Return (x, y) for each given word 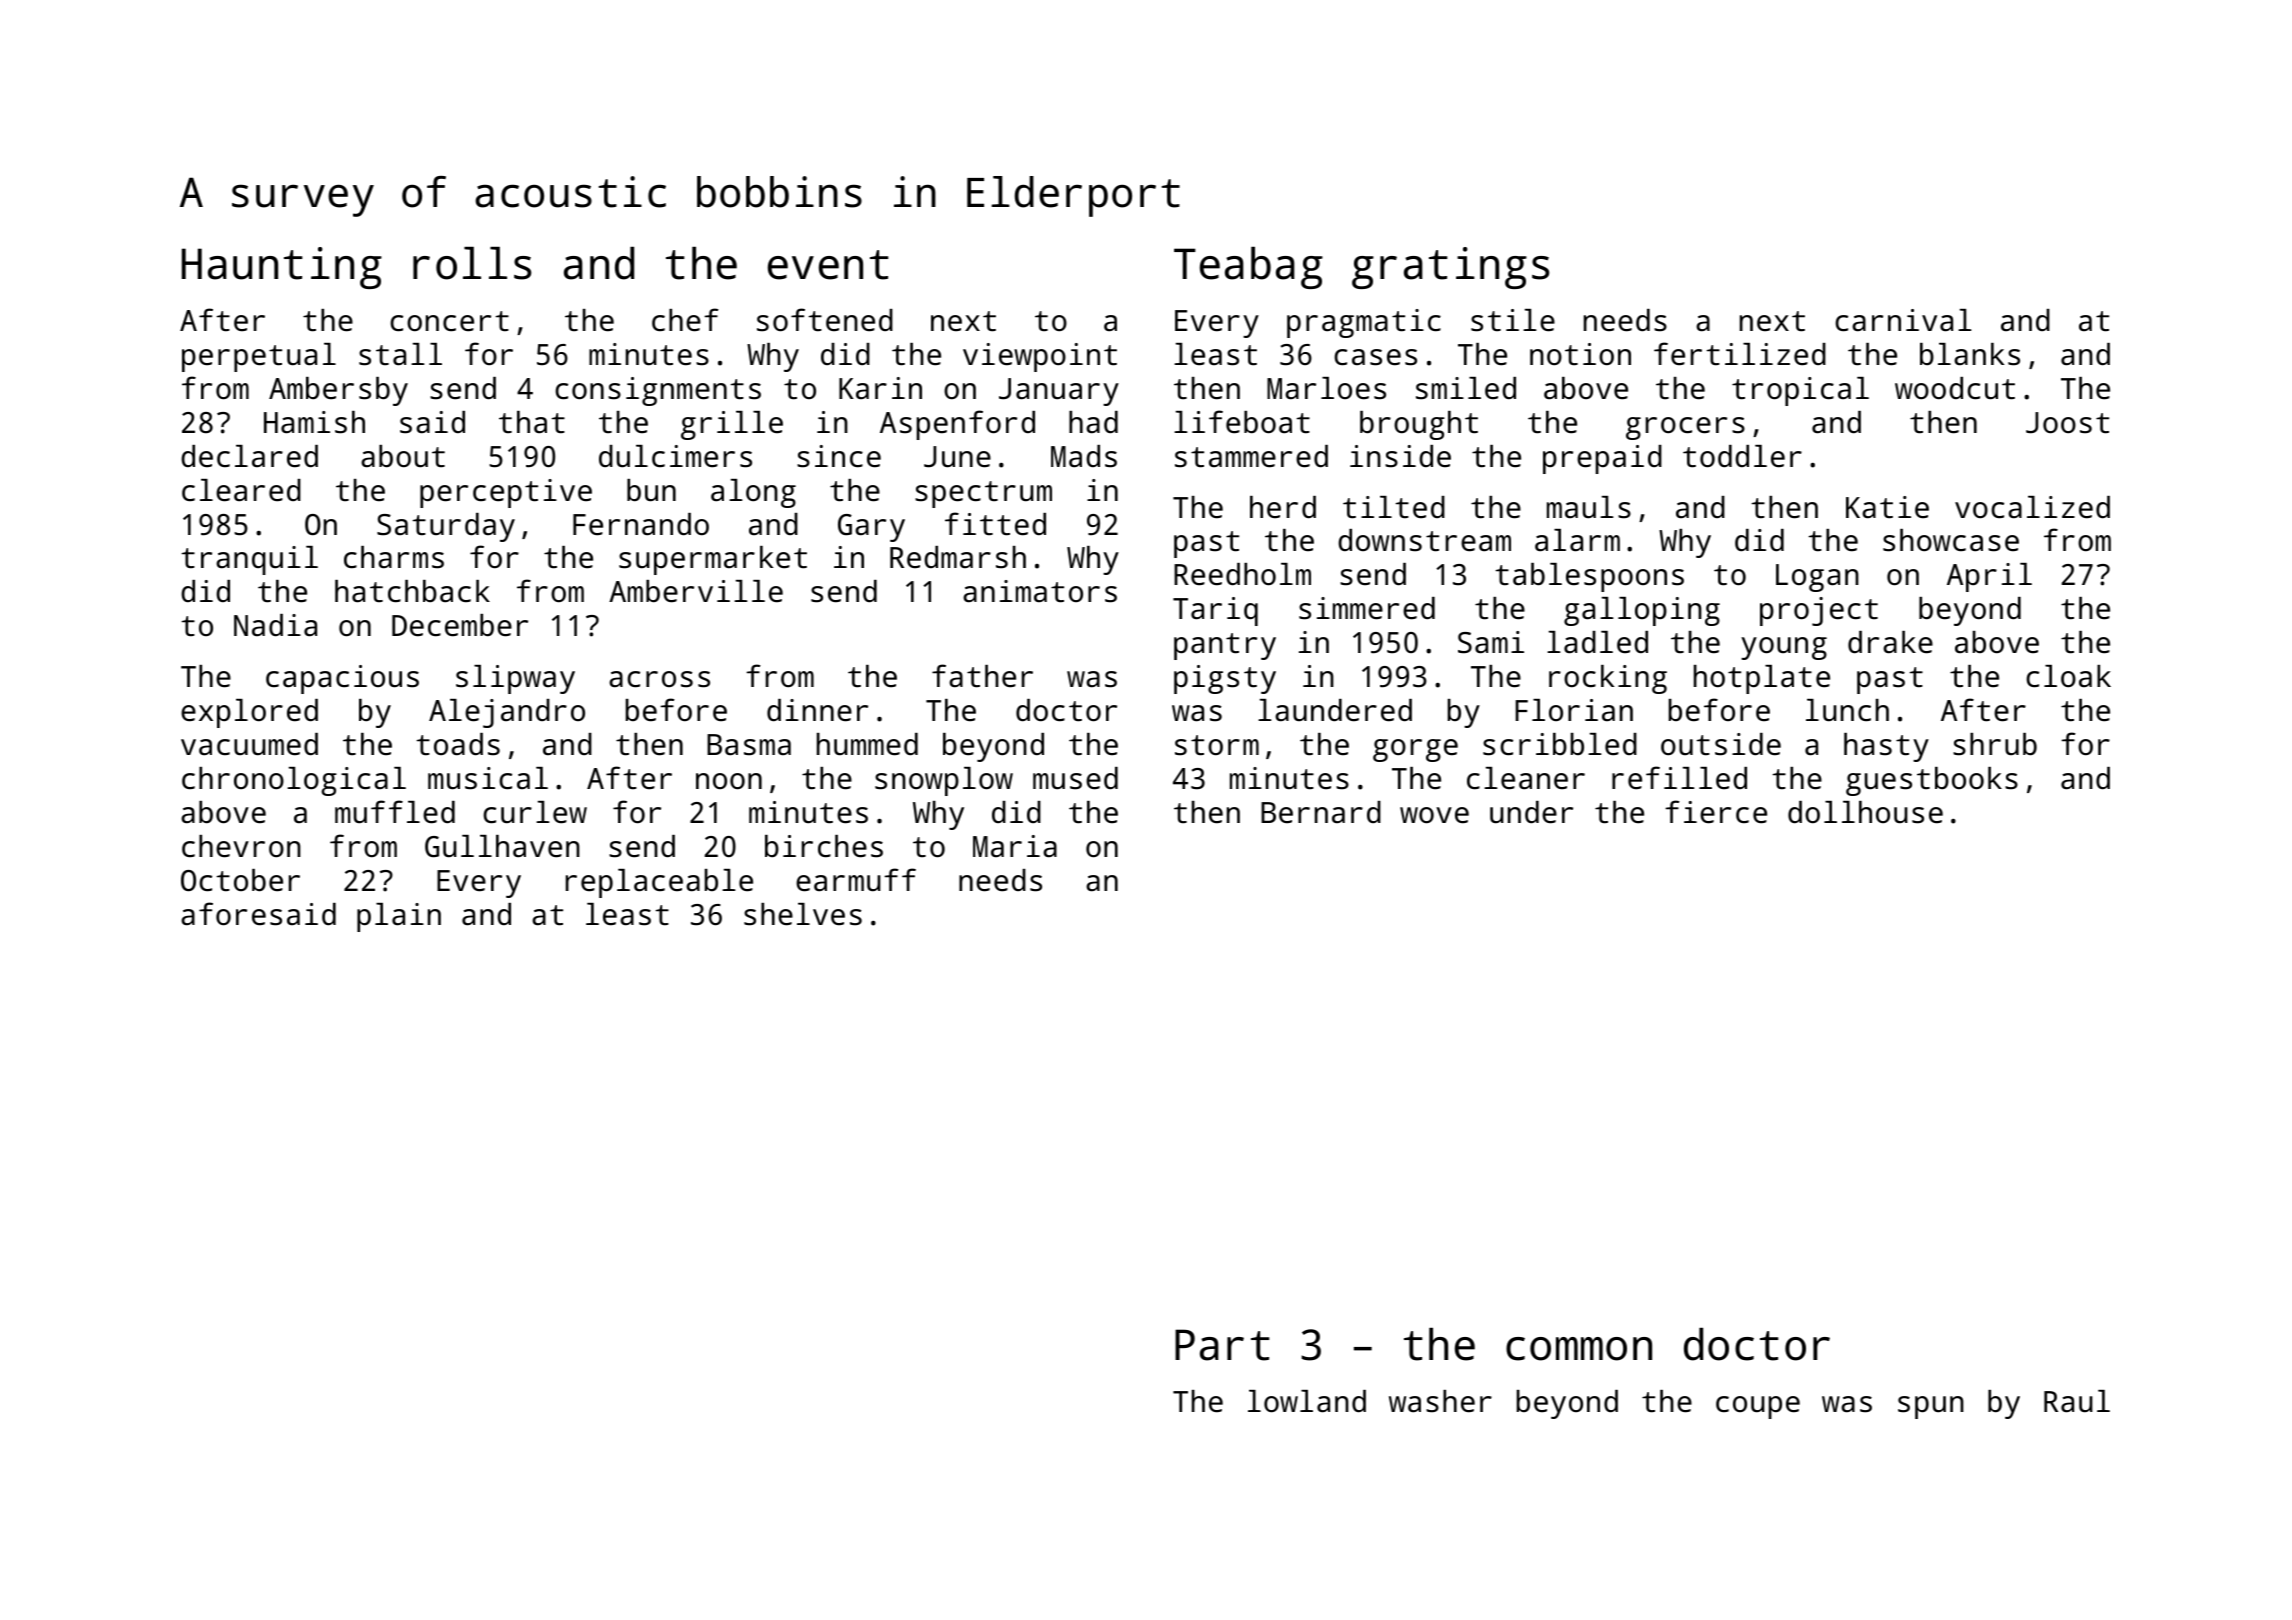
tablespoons (1589, 577)
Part (1222, 1345)
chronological (294, 781)
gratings (1450, 268)
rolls (472, 263)
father (982, 676)
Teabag (1248, 268)
